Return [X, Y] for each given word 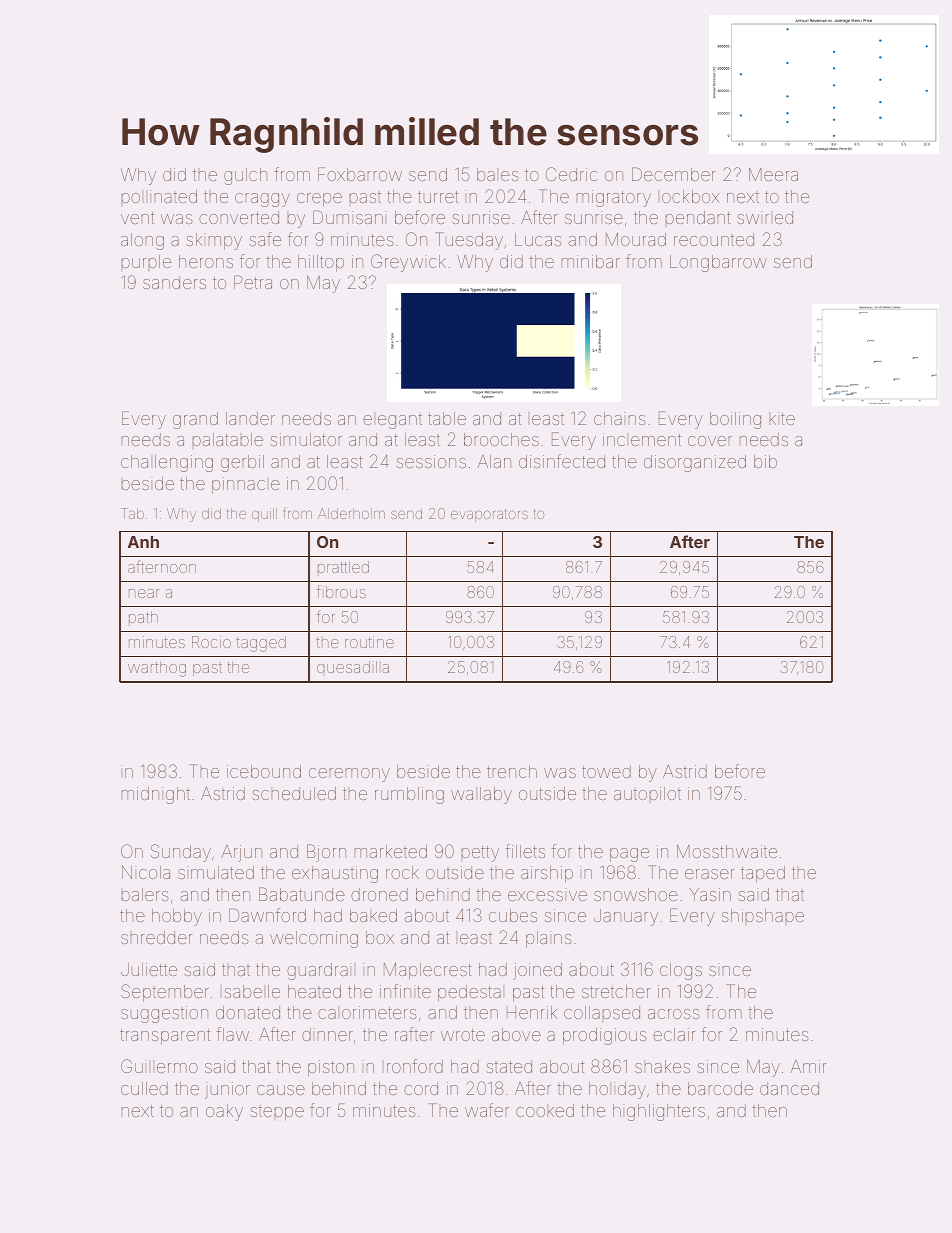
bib [765, 461]
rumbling [409, 795]
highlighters [659, 1112]
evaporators [489, 515]
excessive [547, 894]
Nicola [146, 872]
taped [763, 874]
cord [421, 1088]
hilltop [321, 263]
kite [782, 418]
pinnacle [246, 485]
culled [144, 1088]
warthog [157, 669]
